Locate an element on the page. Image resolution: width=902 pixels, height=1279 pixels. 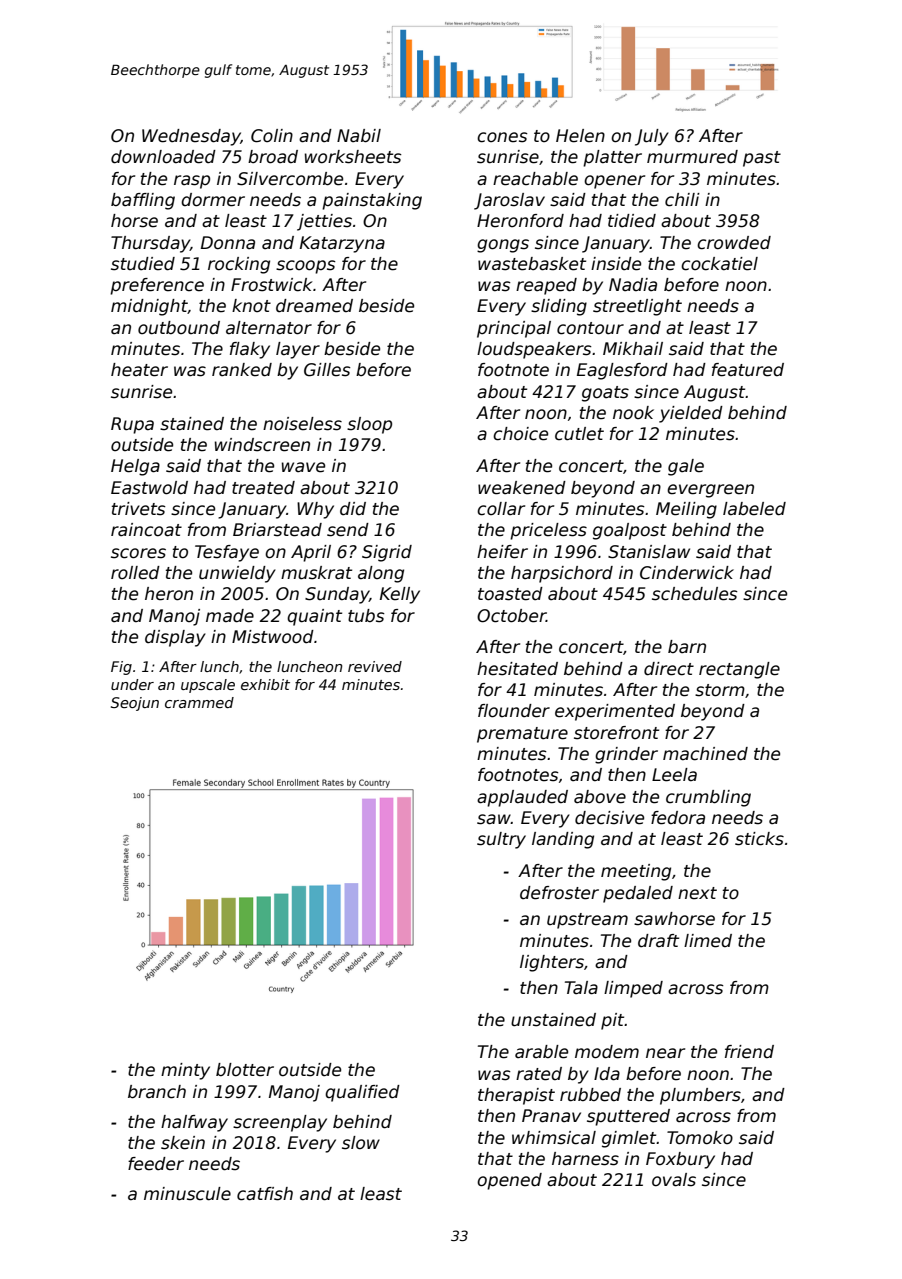
painstaking is located at coordinates (372, 201).
